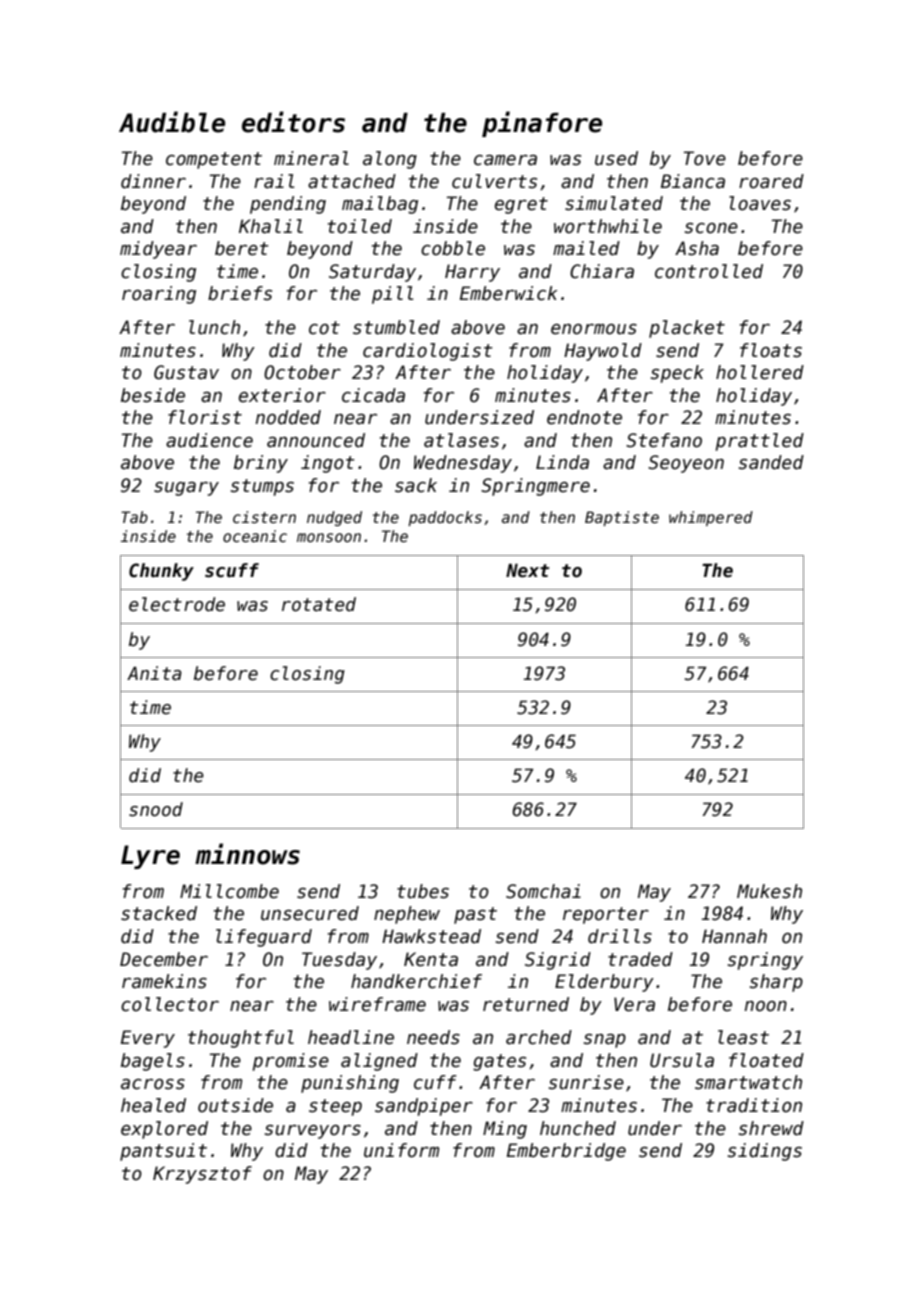  What do you see at coordinates (771, 350) in the page?
I see `floats` at bounding box center [771, 350].
